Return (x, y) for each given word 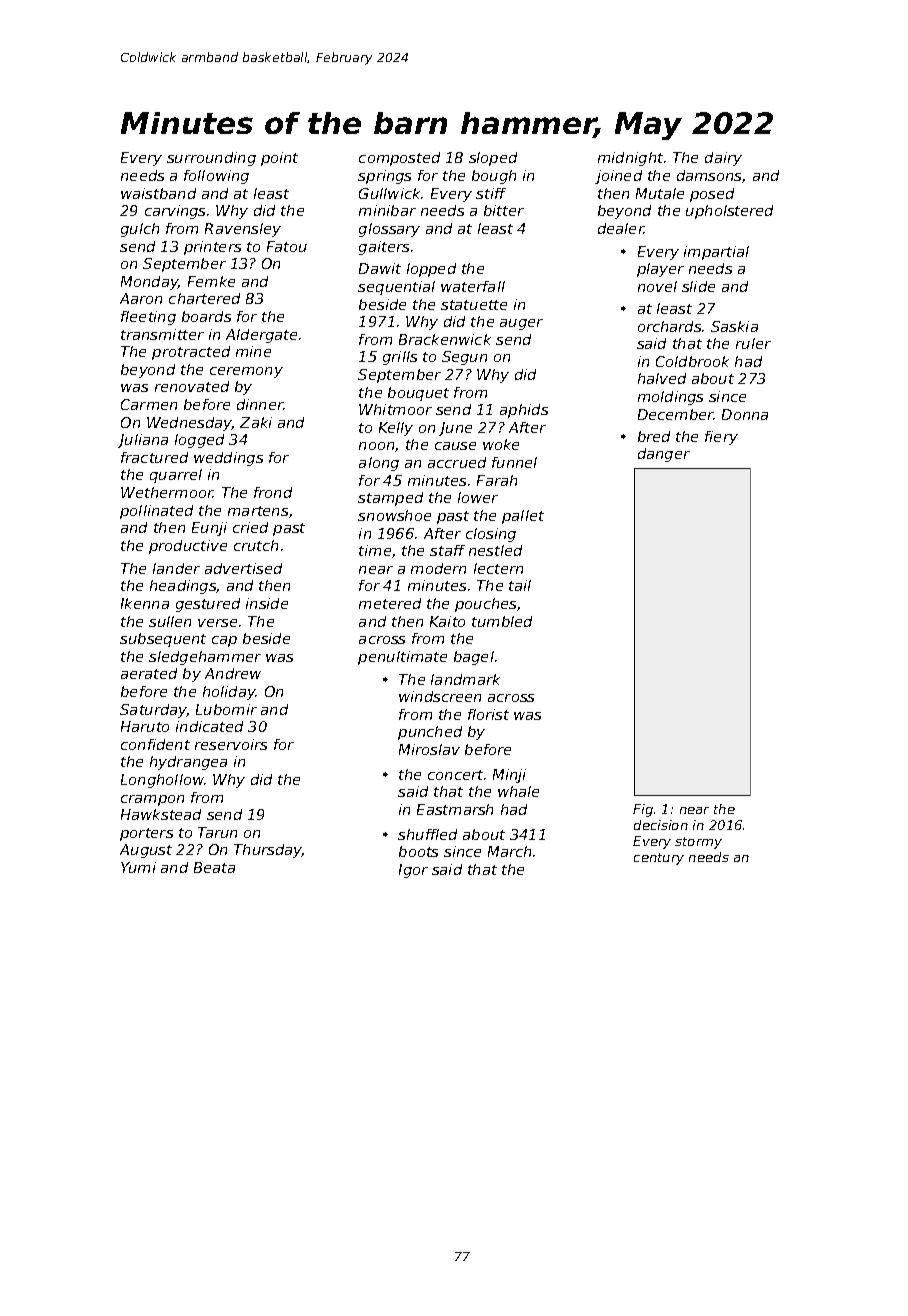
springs (384, 177)
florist (488, 714)
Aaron (141, 298)
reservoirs (231, 744)
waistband (158, 193)
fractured (154, 457)
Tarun (217, 832)
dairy (723, 159)
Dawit (380, 268)
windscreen (440, 696)
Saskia (734, 326)
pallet (523, 517)
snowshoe (394, 515)
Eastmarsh (455, 809)
